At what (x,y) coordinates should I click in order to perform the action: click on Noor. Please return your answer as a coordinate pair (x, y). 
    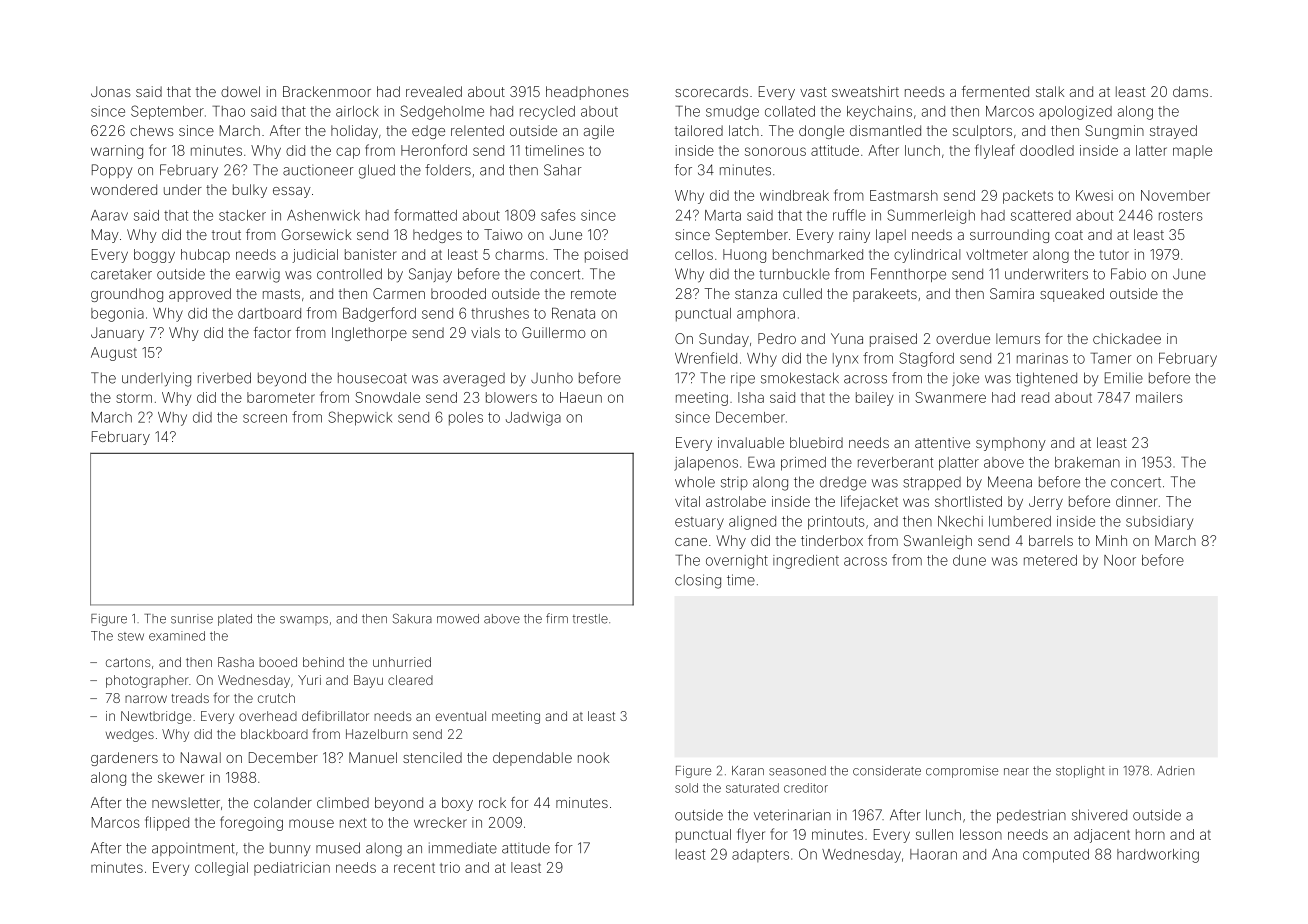
    Looking at the image, I should click on (1120, 560).
